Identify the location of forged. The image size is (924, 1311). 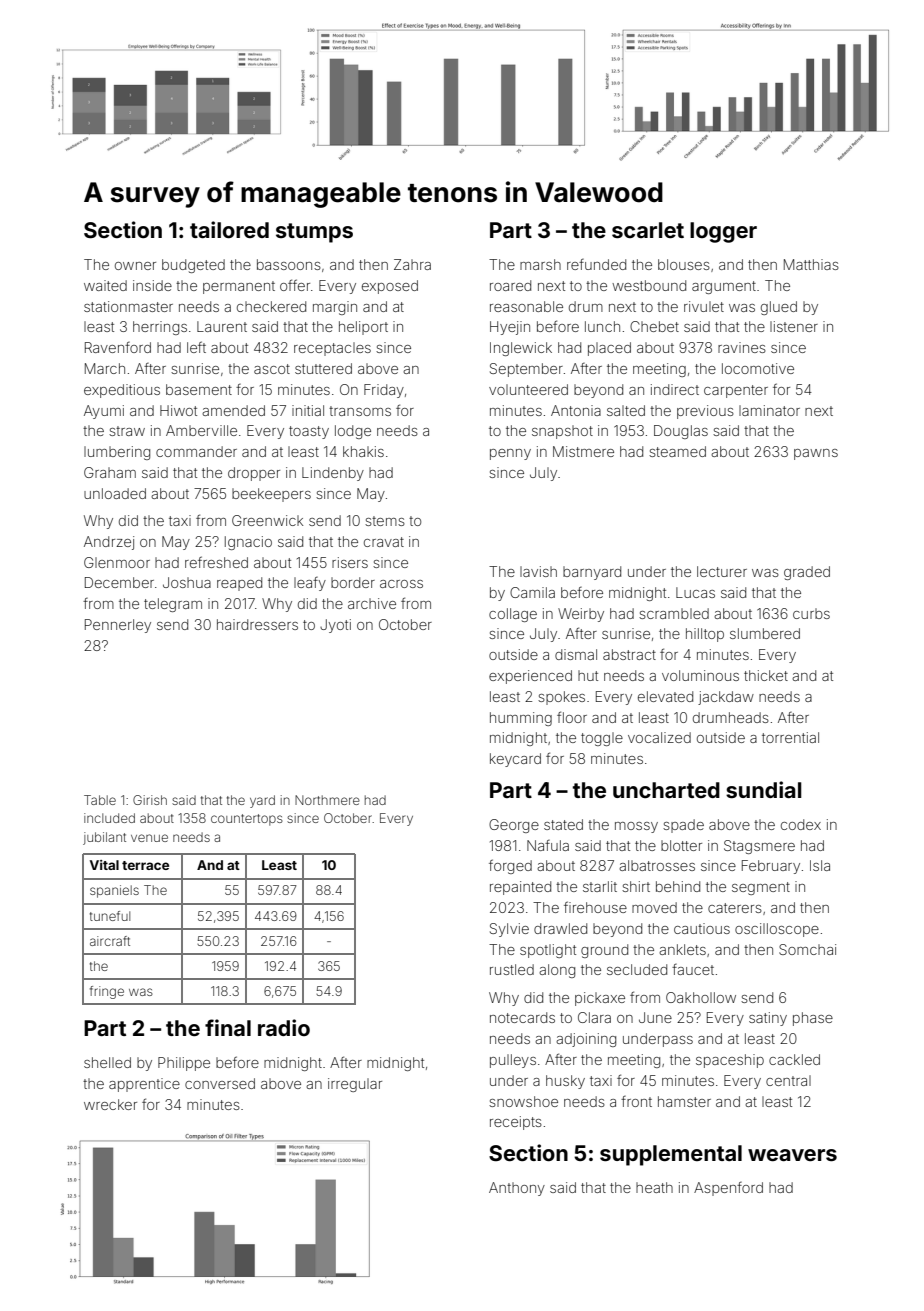
(510, 866).
